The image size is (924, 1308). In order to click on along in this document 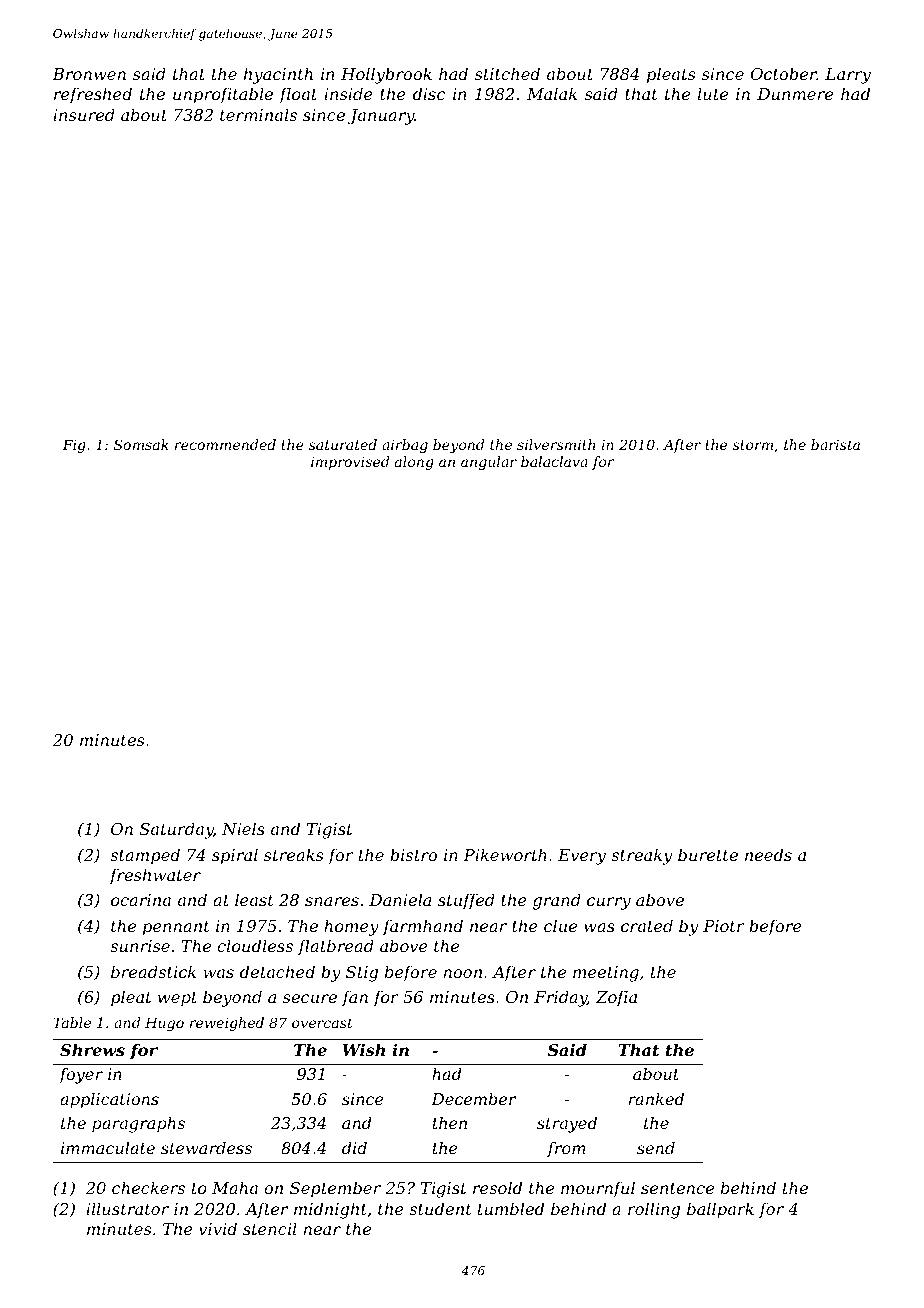, I will do `click(414, 463)`.
